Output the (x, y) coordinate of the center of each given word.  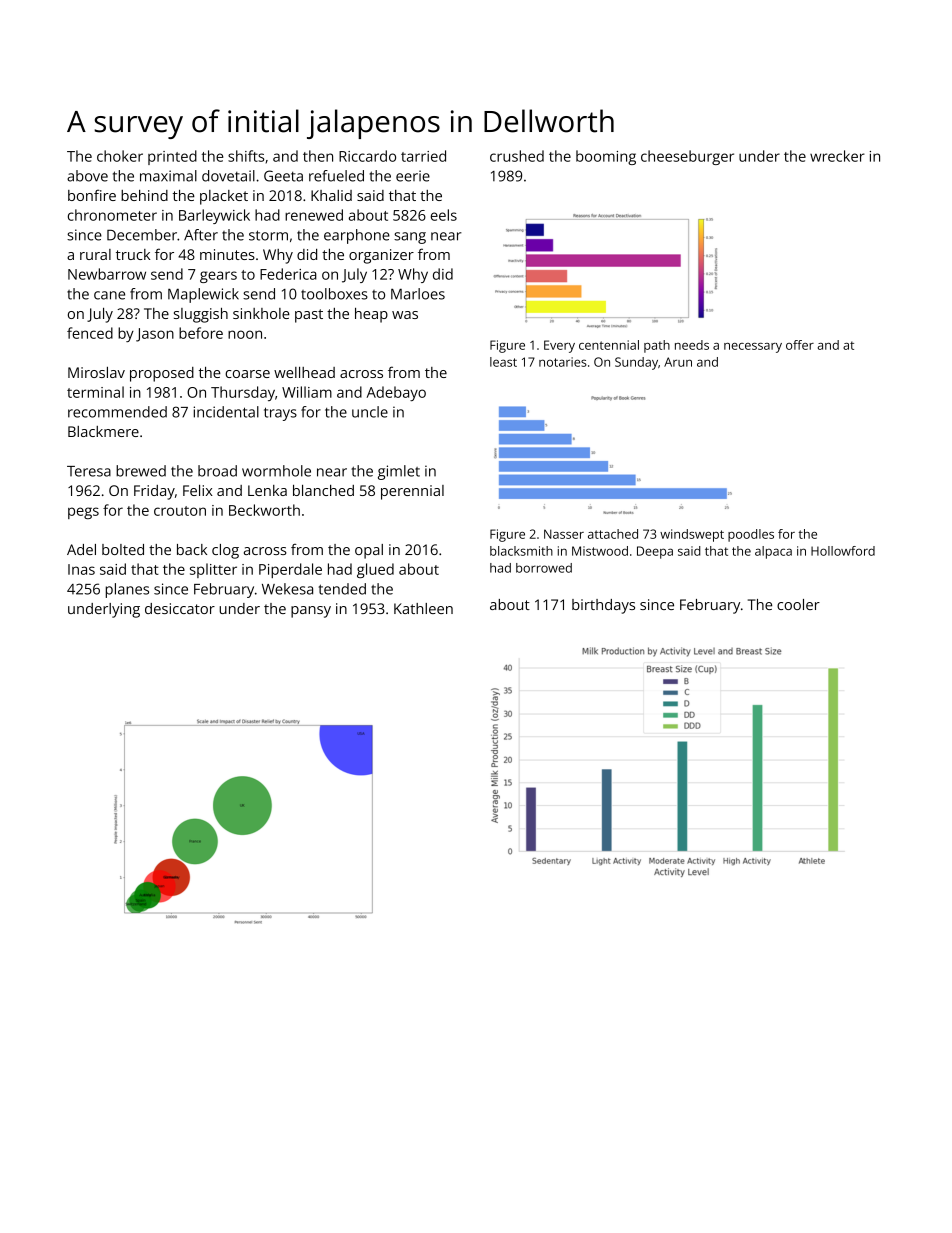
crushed (517, 156)
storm (268, 235)
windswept (692, 535)
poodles (751, 535)
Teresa (89, 471)
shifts (246, 156)
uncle (370, 412)
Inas (81, 569)
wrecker (837, 156)
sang (410, 238)
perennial (412, 492)
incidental (226, 412)
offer (800, 345)
